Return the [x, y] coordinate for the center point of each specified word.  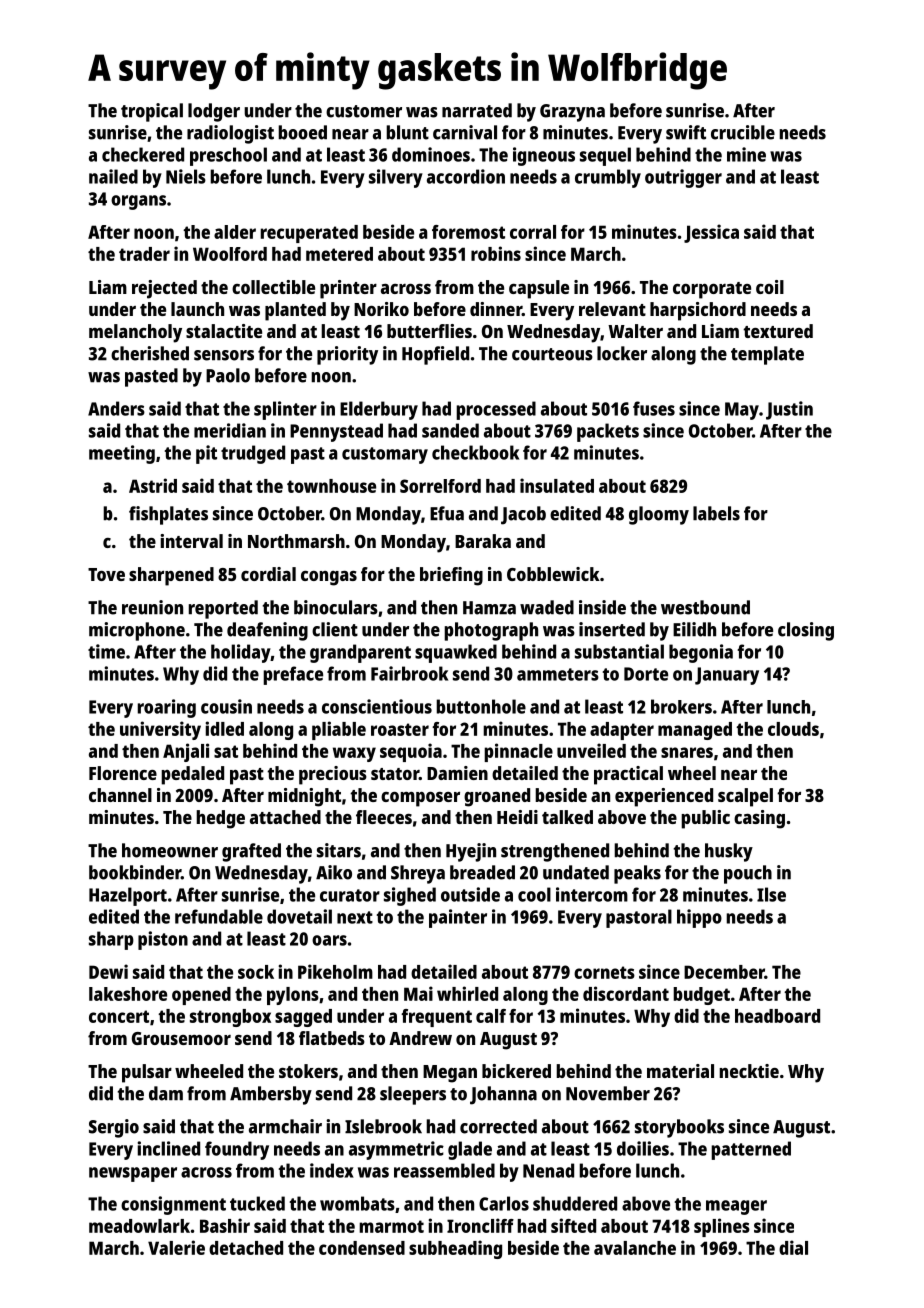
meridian [230, 430]
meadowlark [139, 1226]
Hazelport [128, 896]
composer [420, 799]
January [727, 676]
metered [339, 254]
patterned [751, 1150]
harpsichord [698, 311]
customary [385, 455]
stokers [308, 1071]
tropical [152, 112]
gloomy [659, 515]
